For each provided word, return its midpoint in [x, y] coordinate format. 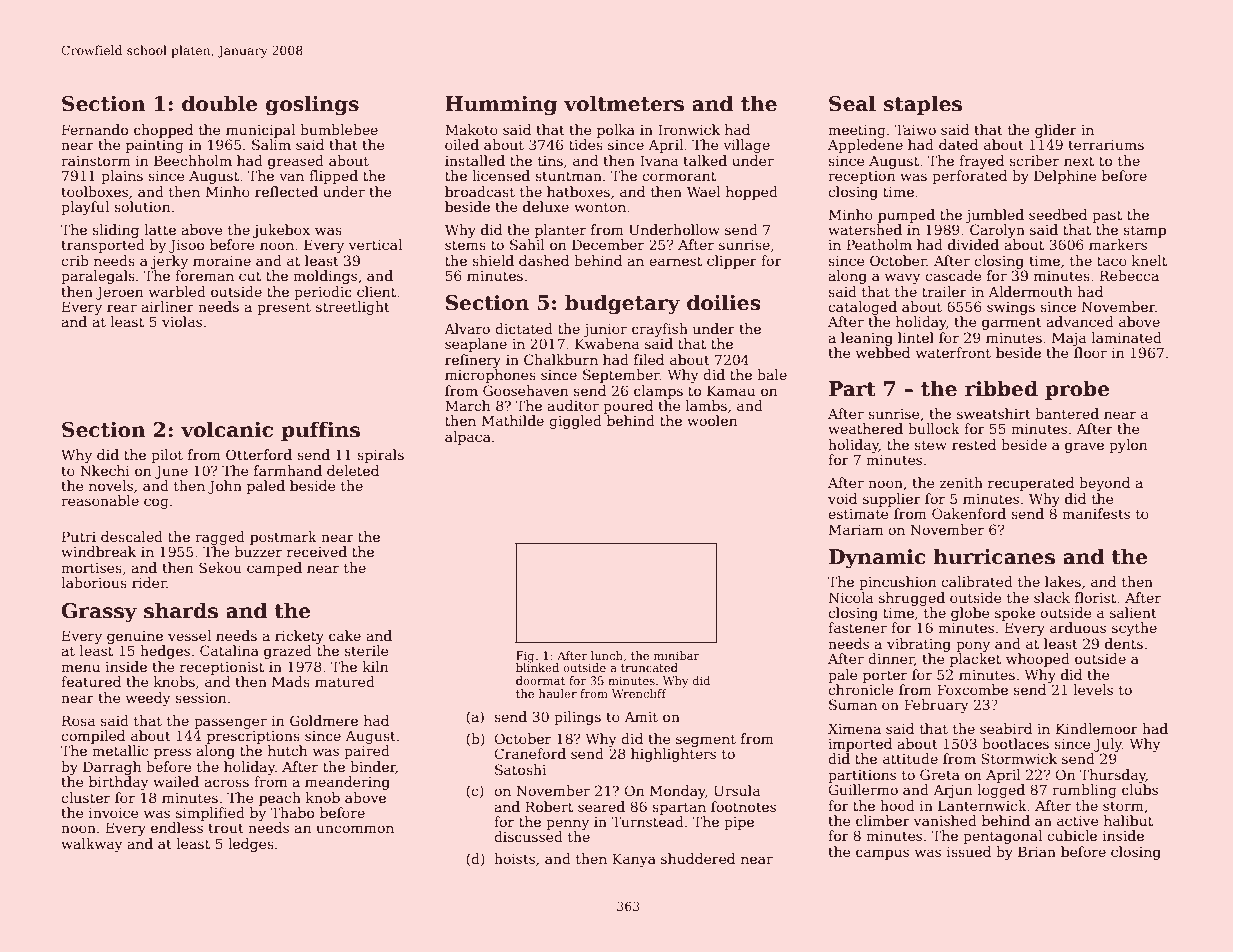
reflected [286, 191]
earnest [675, 261]
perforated [969, 177]
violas [182, 321]
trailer [944, 291]
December [608, 244]
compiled [93, 737]
